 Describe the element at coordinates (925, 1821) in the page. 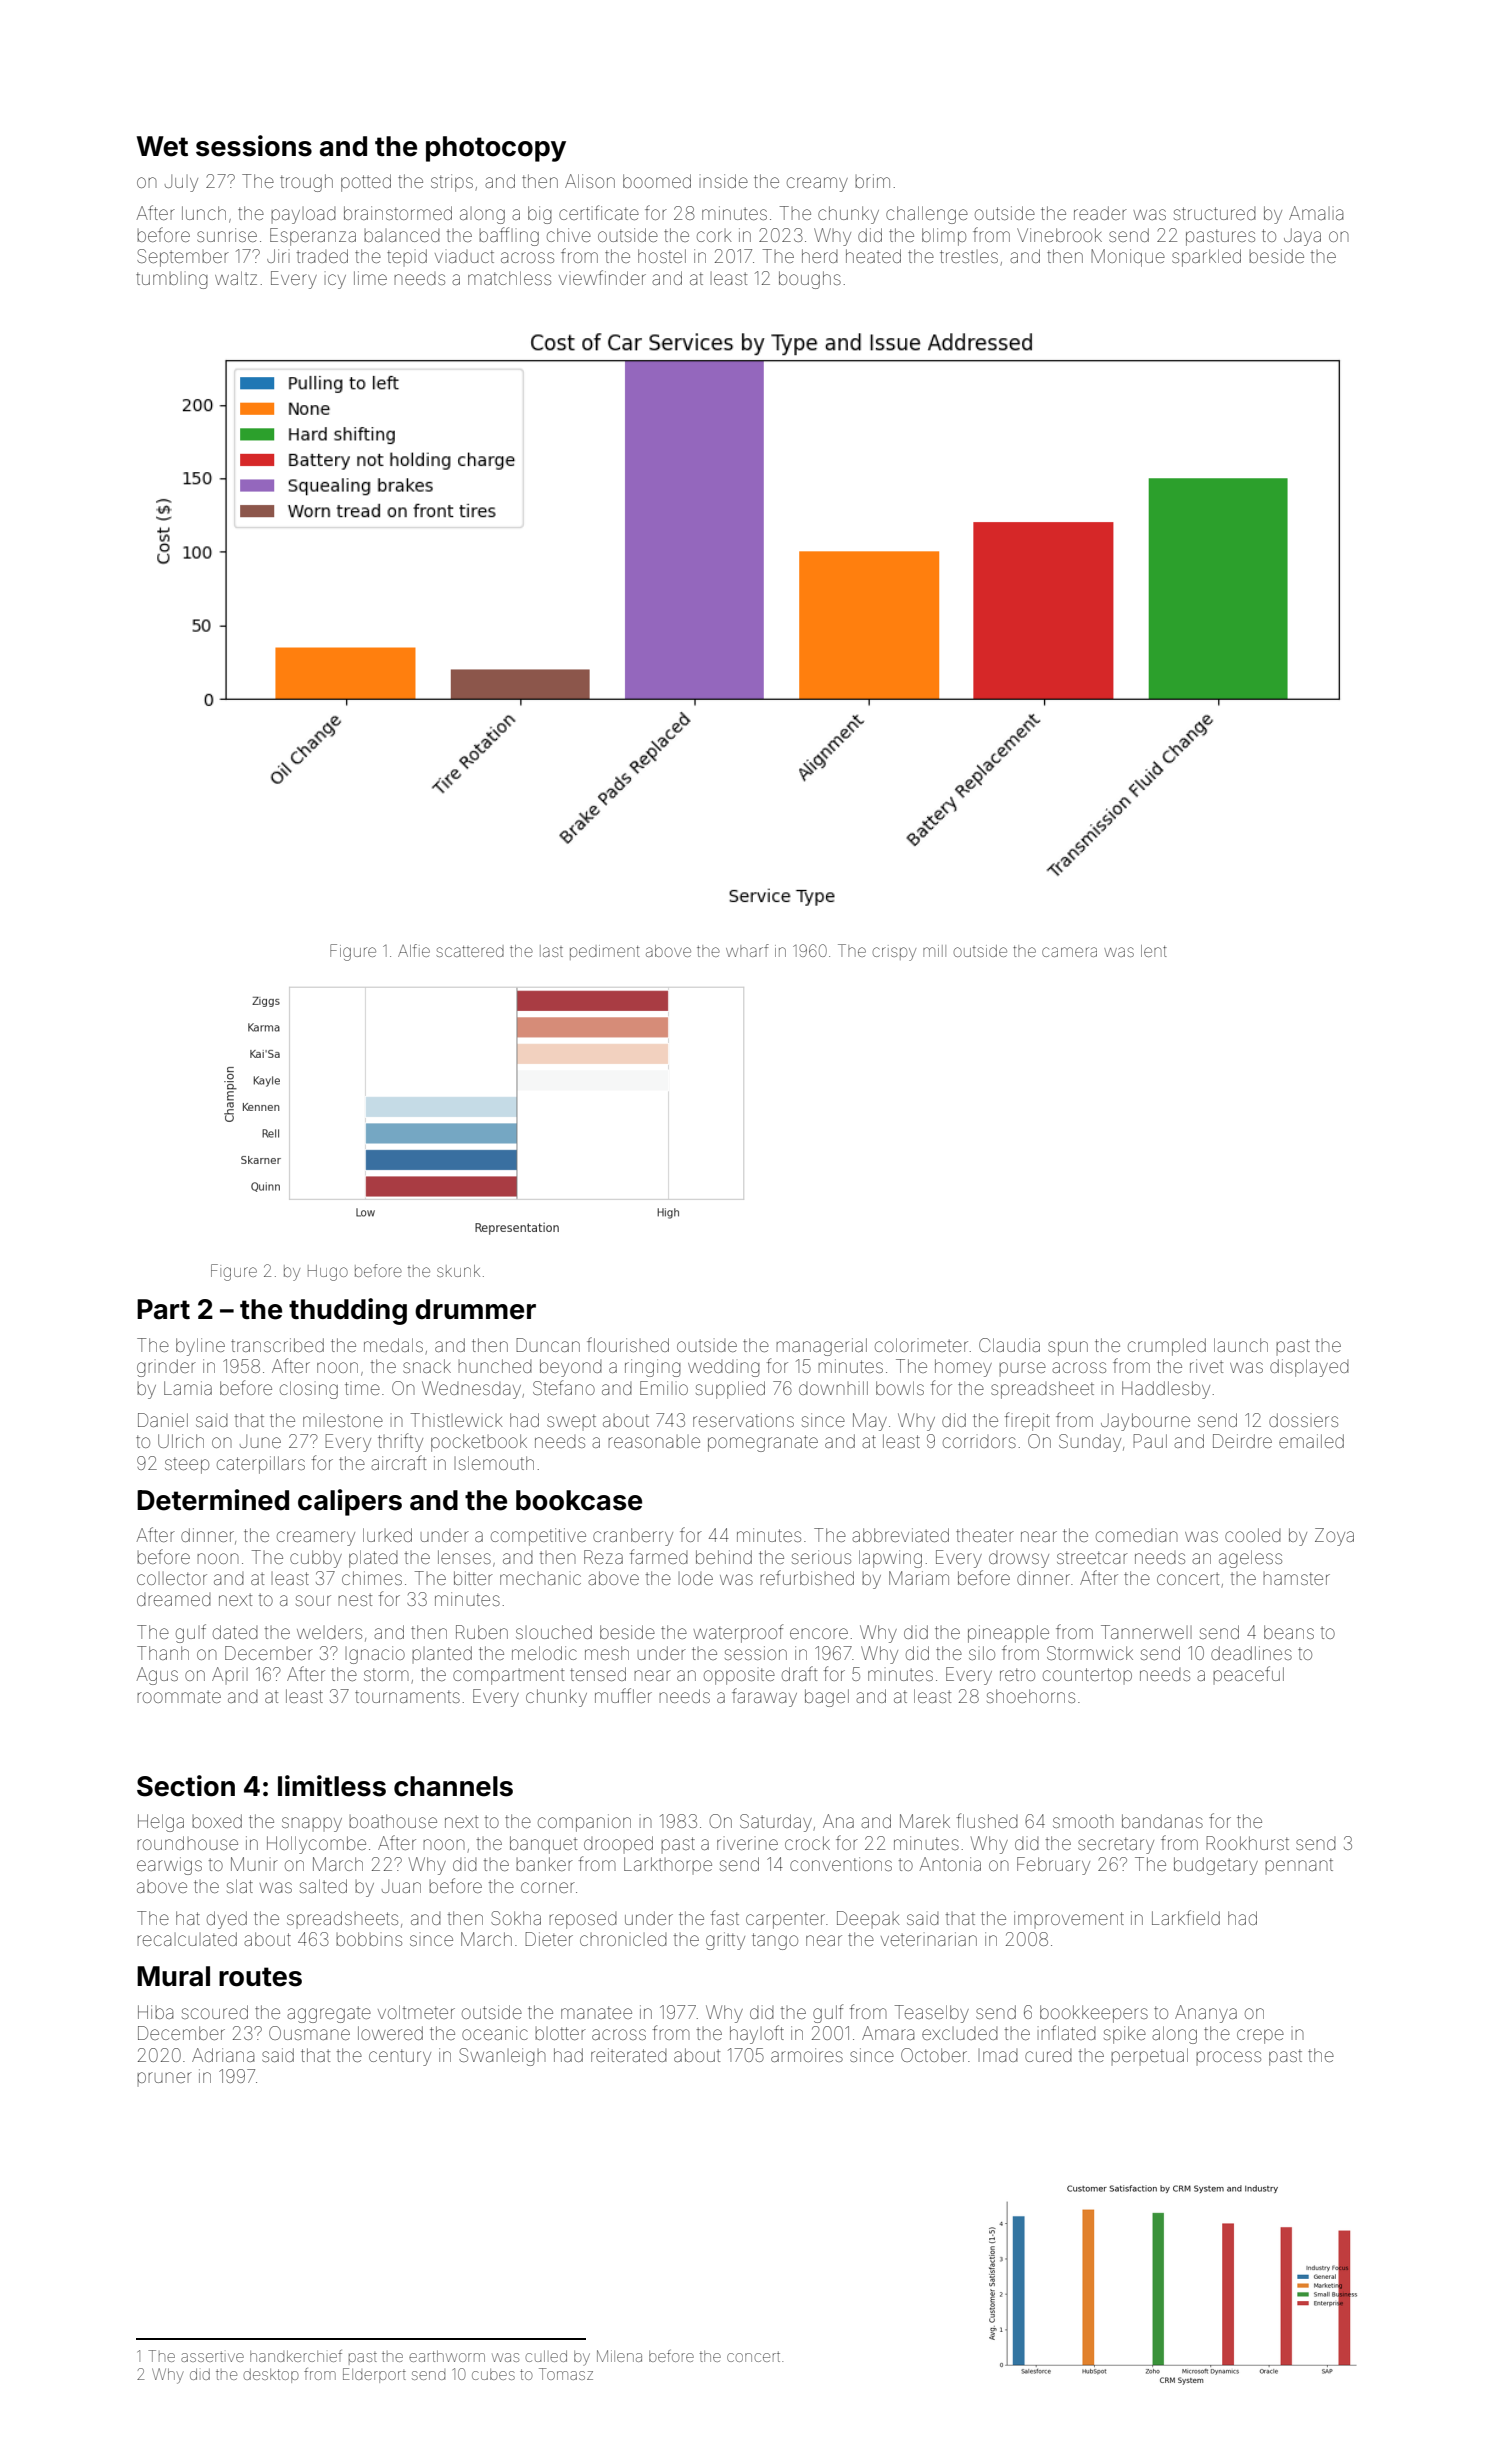

I see `Marek` at that location.
